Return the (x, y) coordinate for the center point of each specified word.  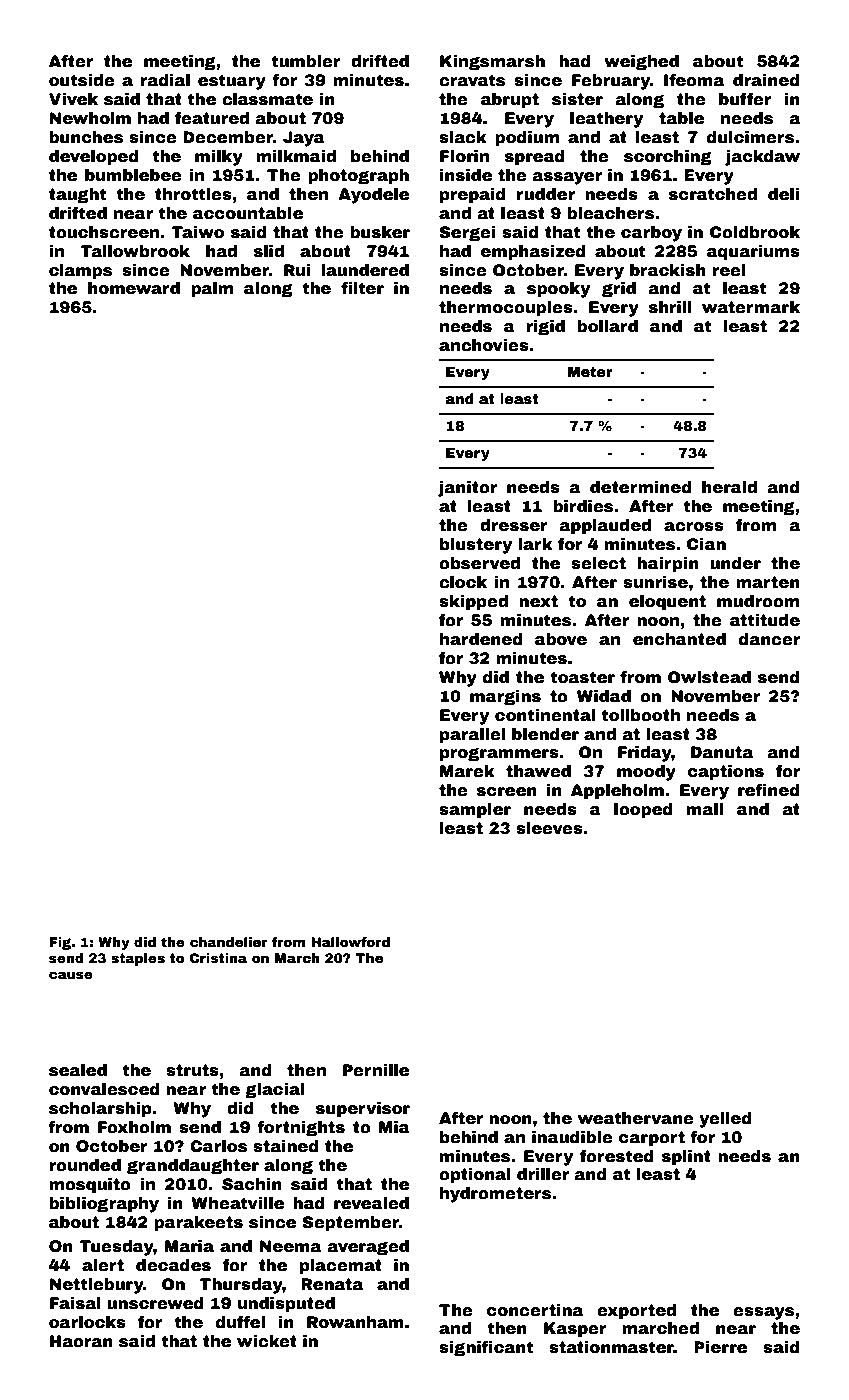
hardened (481, 639)
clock (463, 582)
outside (82, 80)
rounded (85, 1165)
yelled (725, 1120)
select (598, 563)
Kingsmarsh (492, 63)
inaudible (572, 1137)
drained (766, 80)
